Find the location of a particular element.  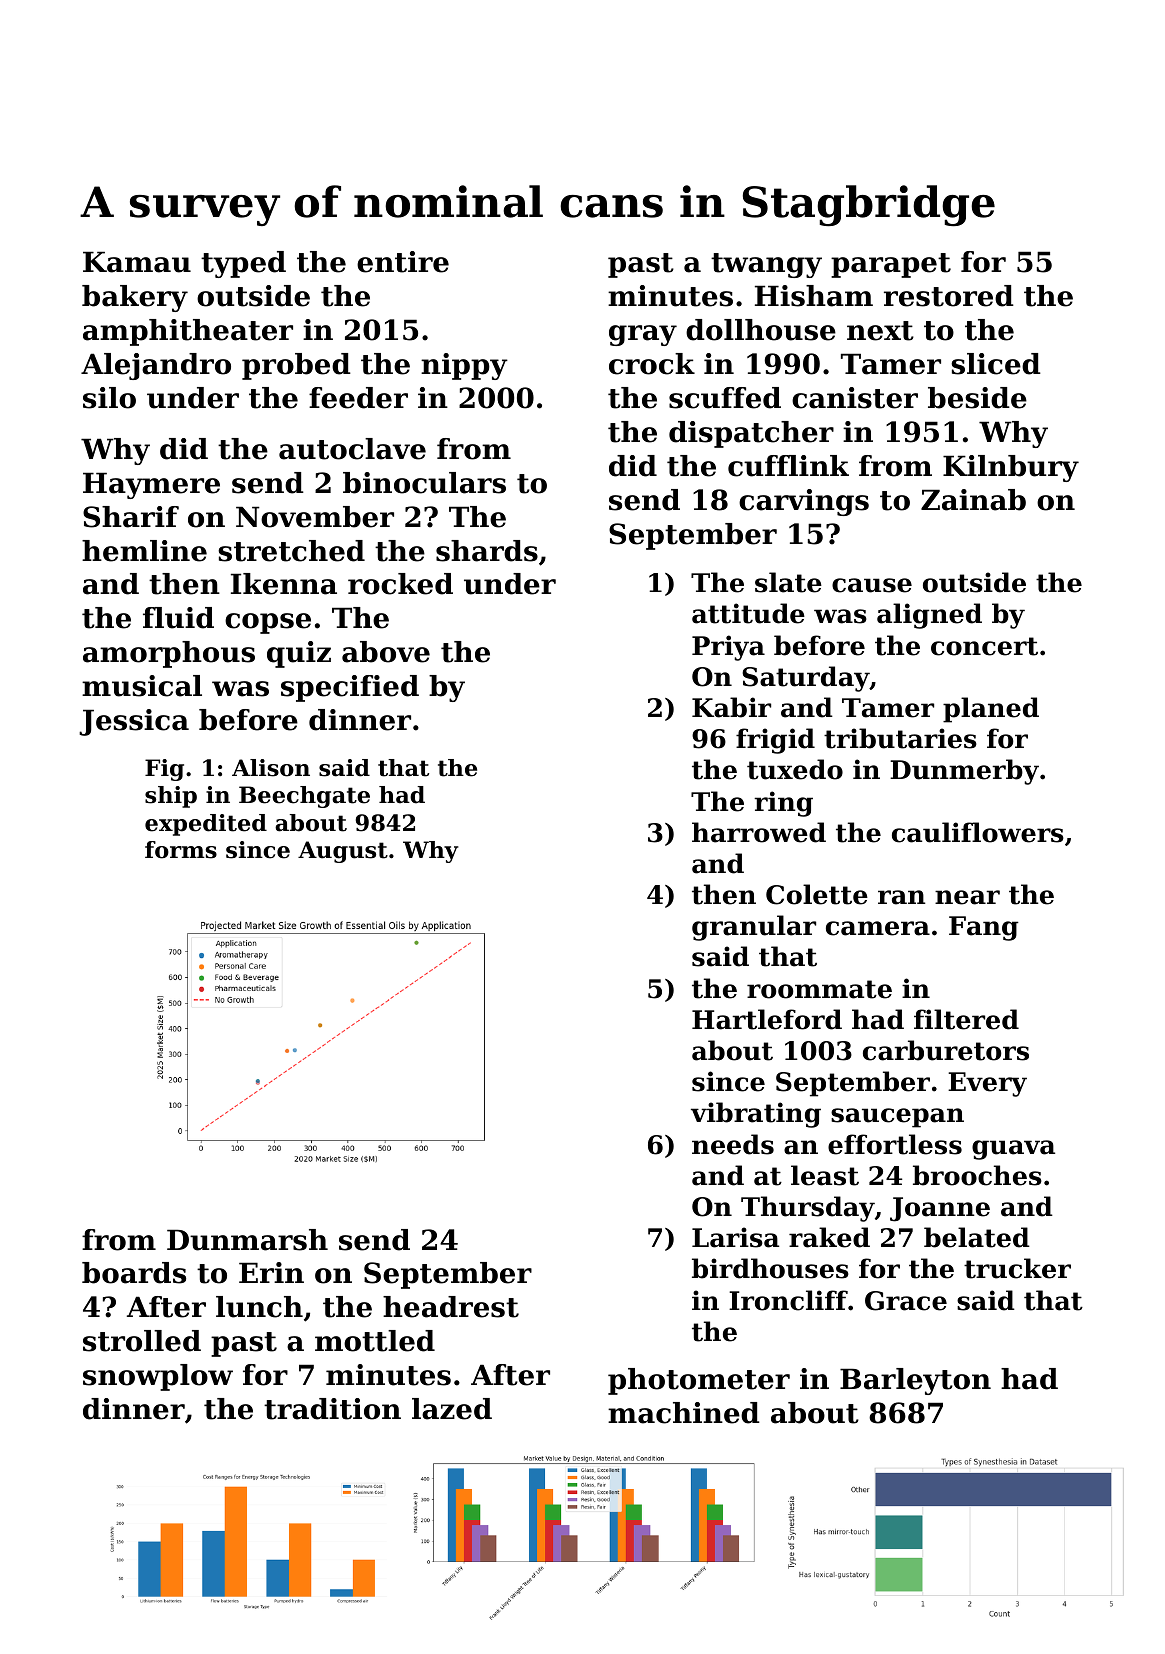

canister is located at coordinates (855, 398).
